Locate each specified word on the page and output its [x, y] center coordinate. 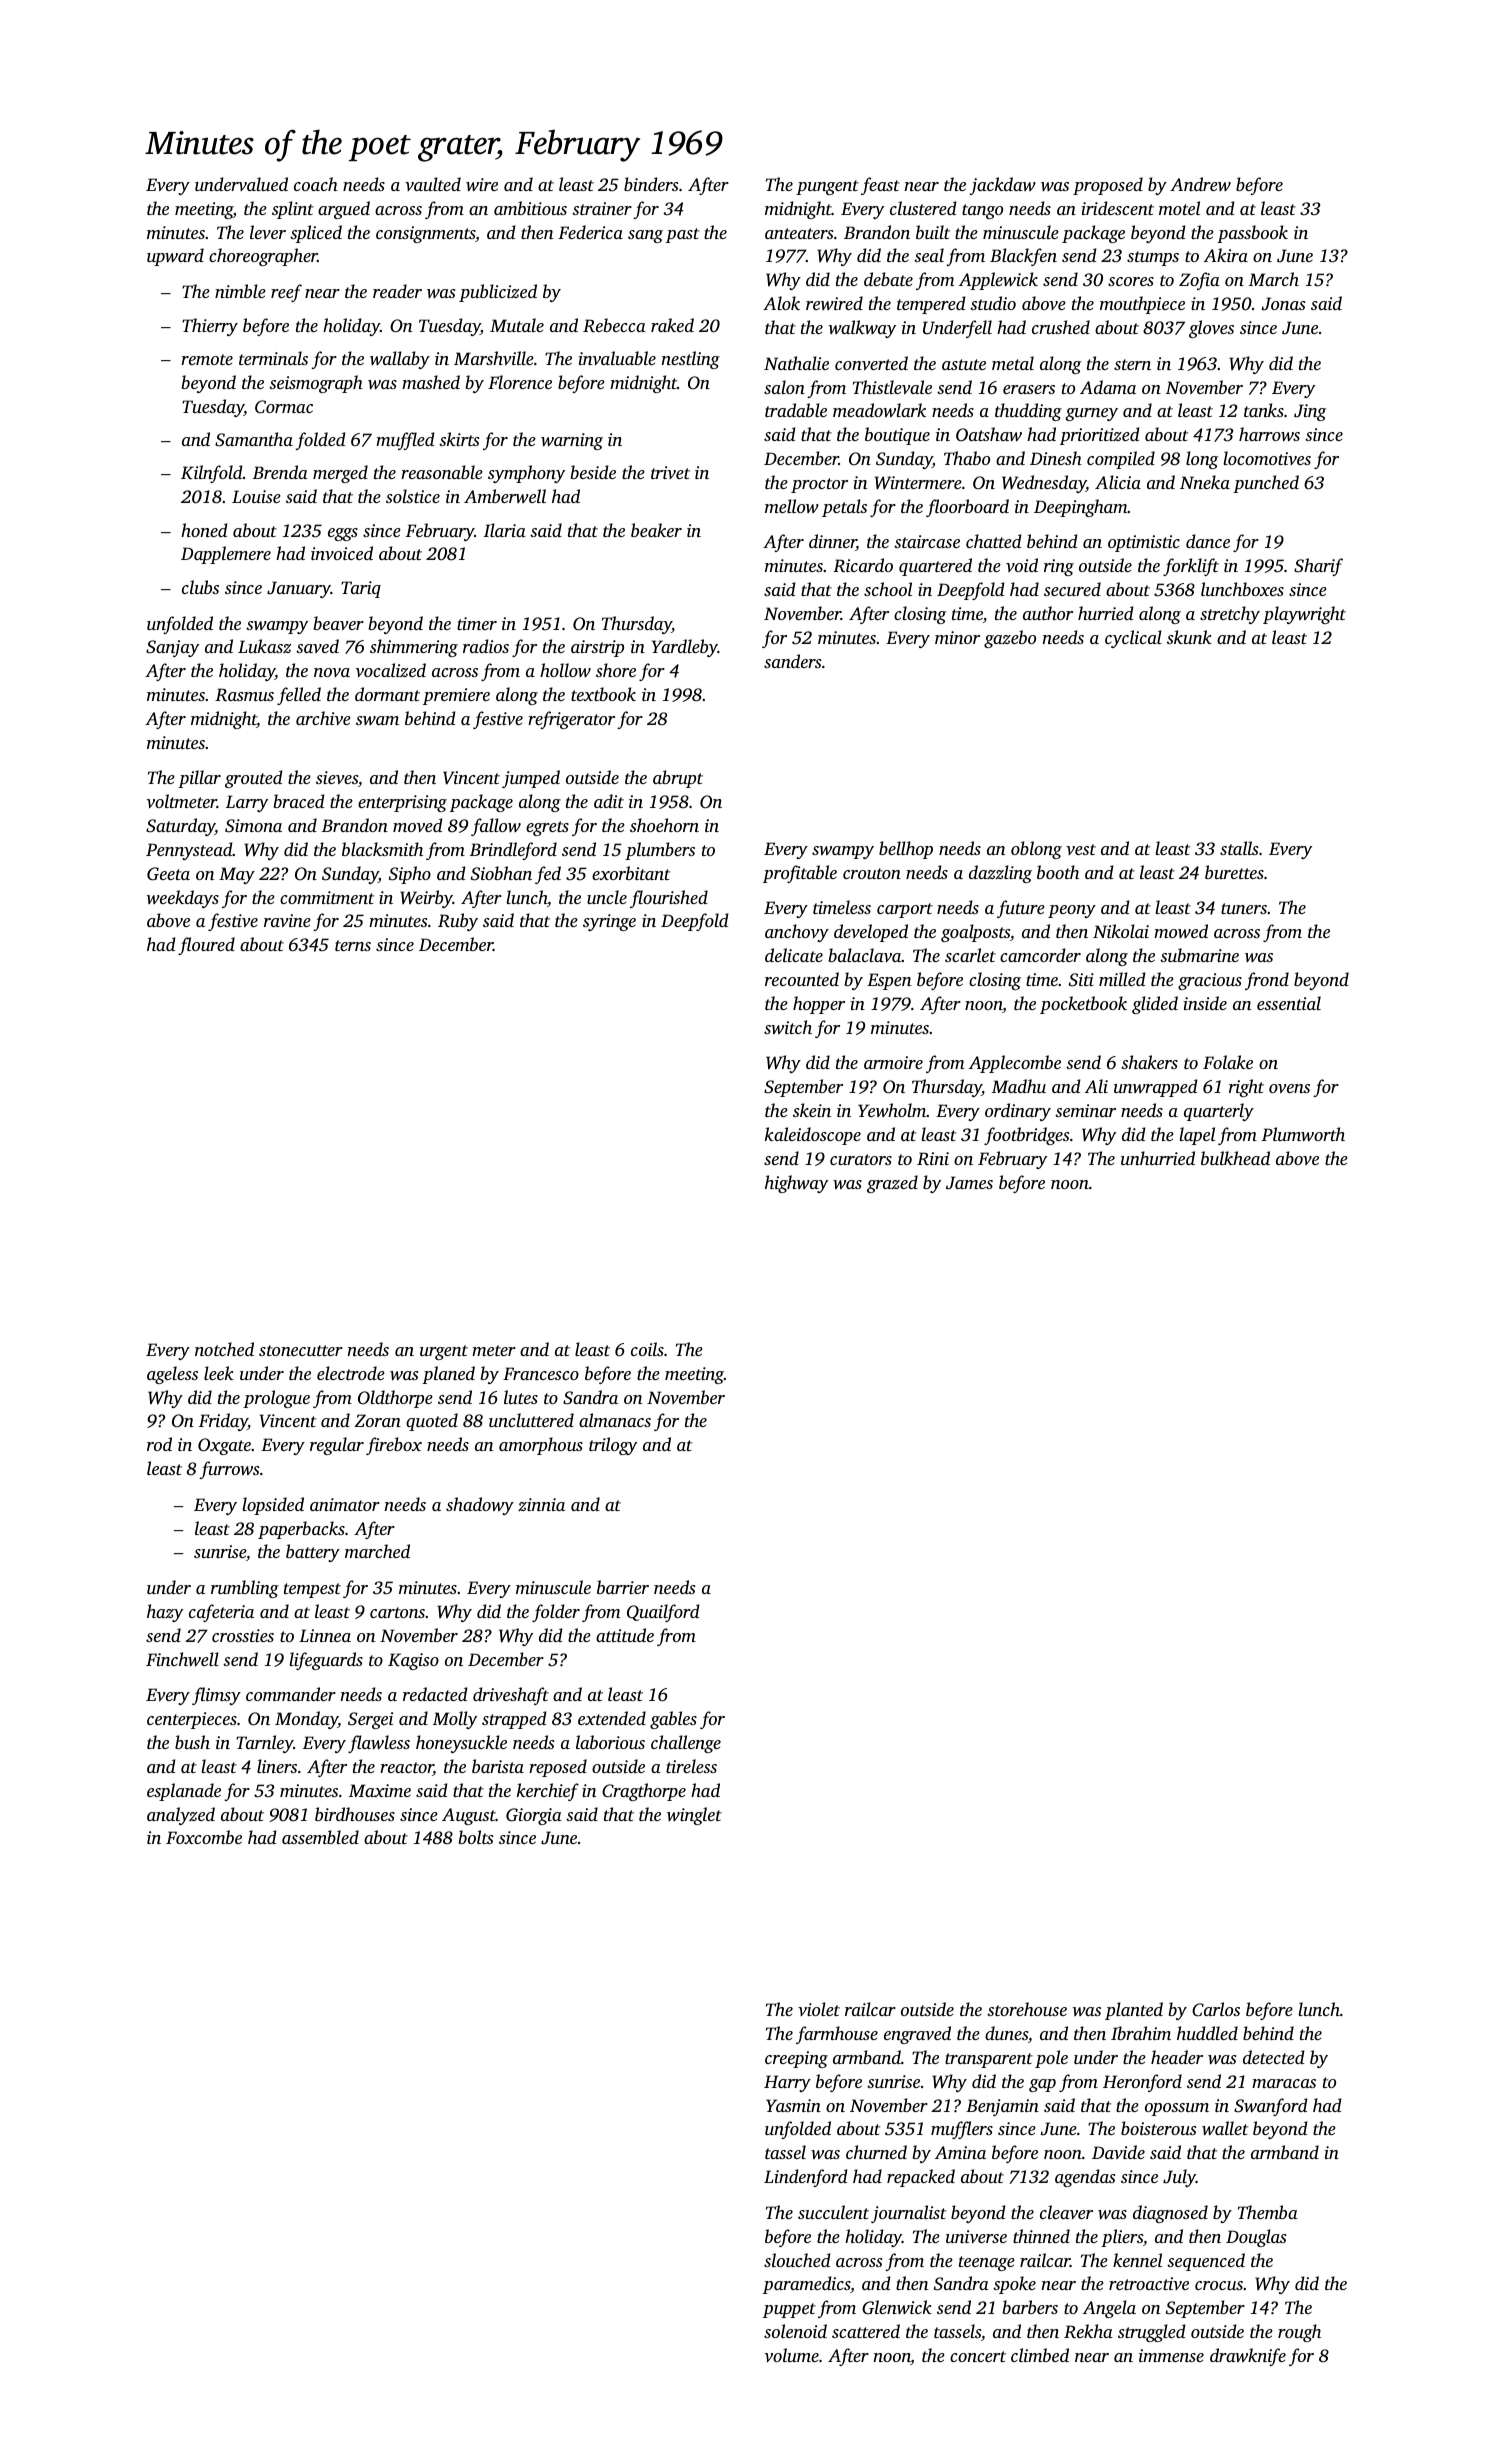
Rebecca [614, 325]
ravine [287, 920]
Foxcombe [204, 1837]
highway [796, 1184]
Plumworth [1303, 1134]
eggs [343, 534]
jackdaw [1002, 186]
